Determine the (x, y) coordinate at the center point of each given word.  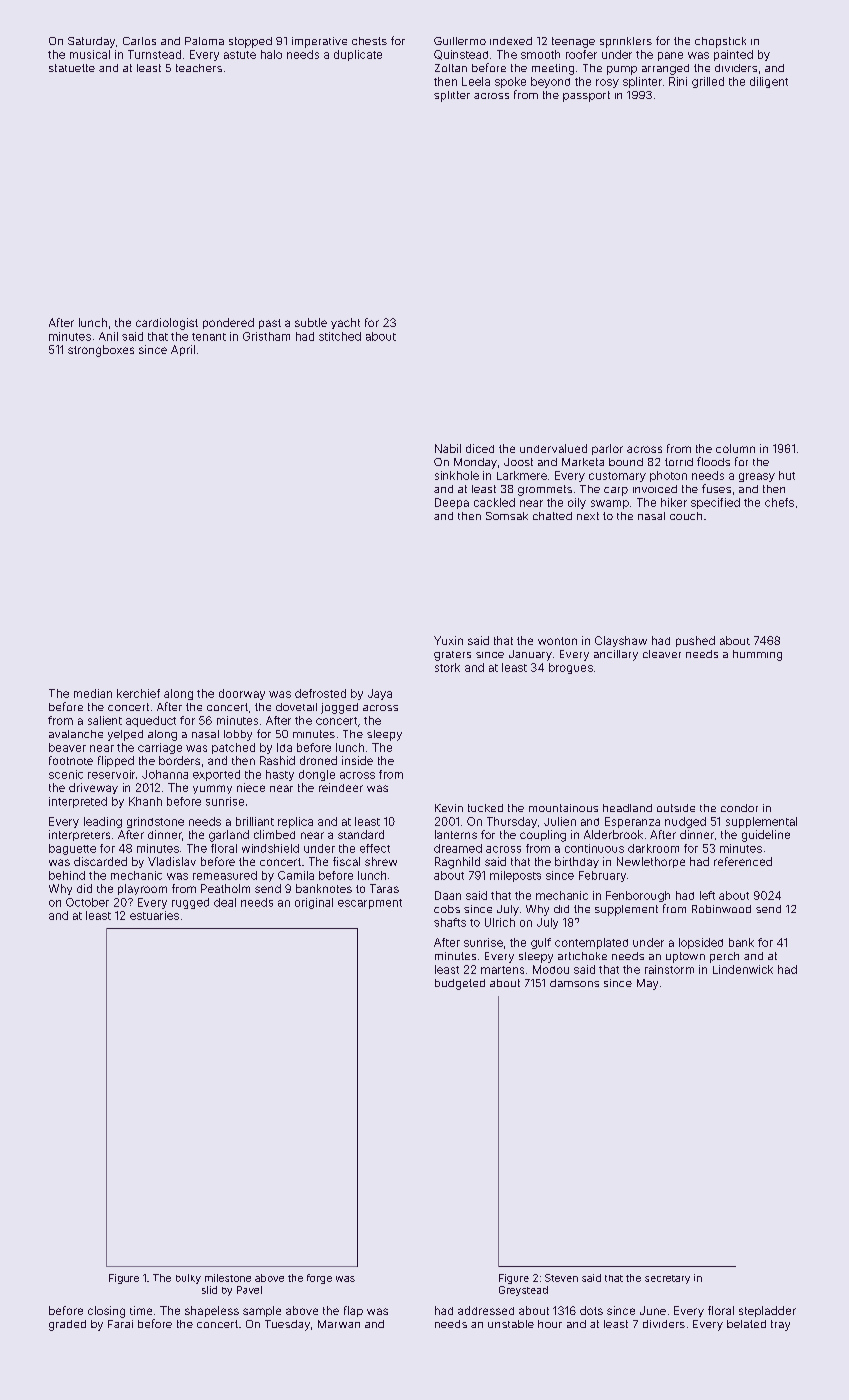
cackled (494, 502)
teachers (199, 68)
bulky (188, 1279)
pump (622, 70)
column (735, 448)
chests (369, 41)
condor (739, 808)
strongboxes (101, 351)
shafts (450, 922)
